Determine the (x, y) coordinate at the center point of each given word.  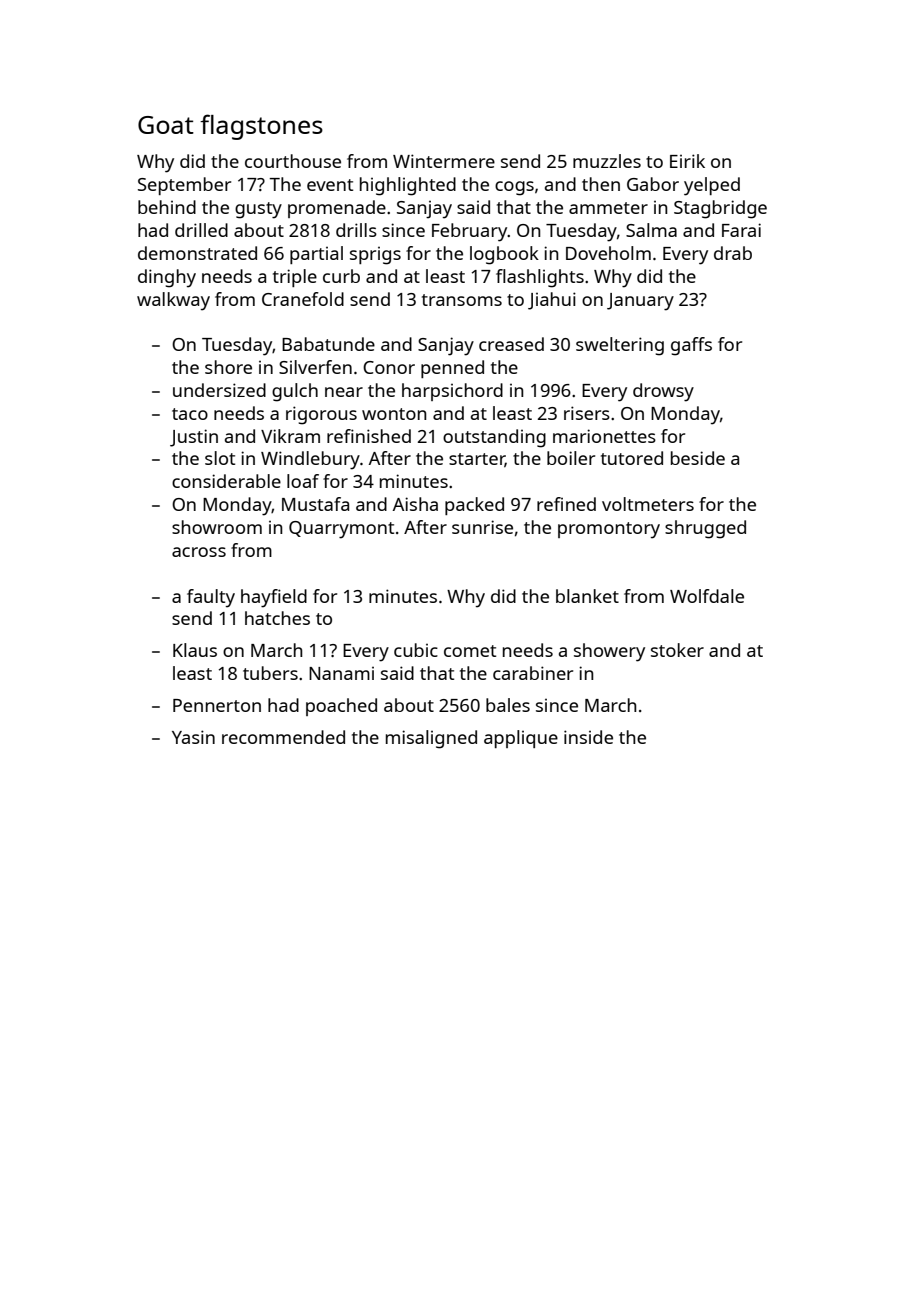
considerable (226, 481)
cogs (514, 188)
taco (190, 414)
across (199, 552)
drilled (201, 230)
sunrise (482, 527)
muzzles (607, 161)
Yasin (193, 737)
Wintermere (444, 161)
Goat (166, 125)
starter (477, 460)
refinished (369, 436)
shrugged (705, 529)
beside (698, 458)
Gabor (653, 184)
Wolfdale (707, 596)
